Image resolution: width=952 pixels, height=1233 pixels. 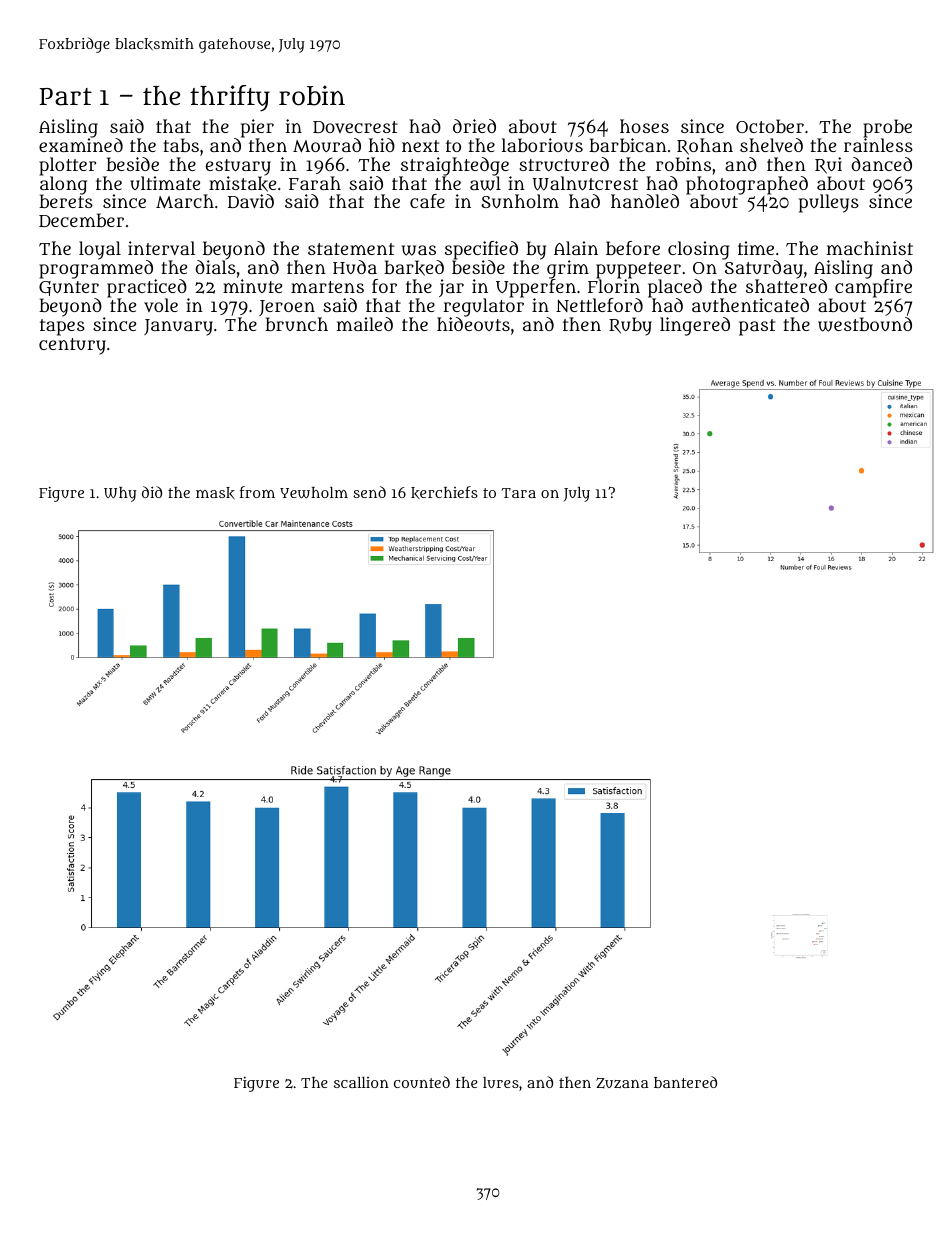 I want to click on bantered, so click(x=685, y=1082).
